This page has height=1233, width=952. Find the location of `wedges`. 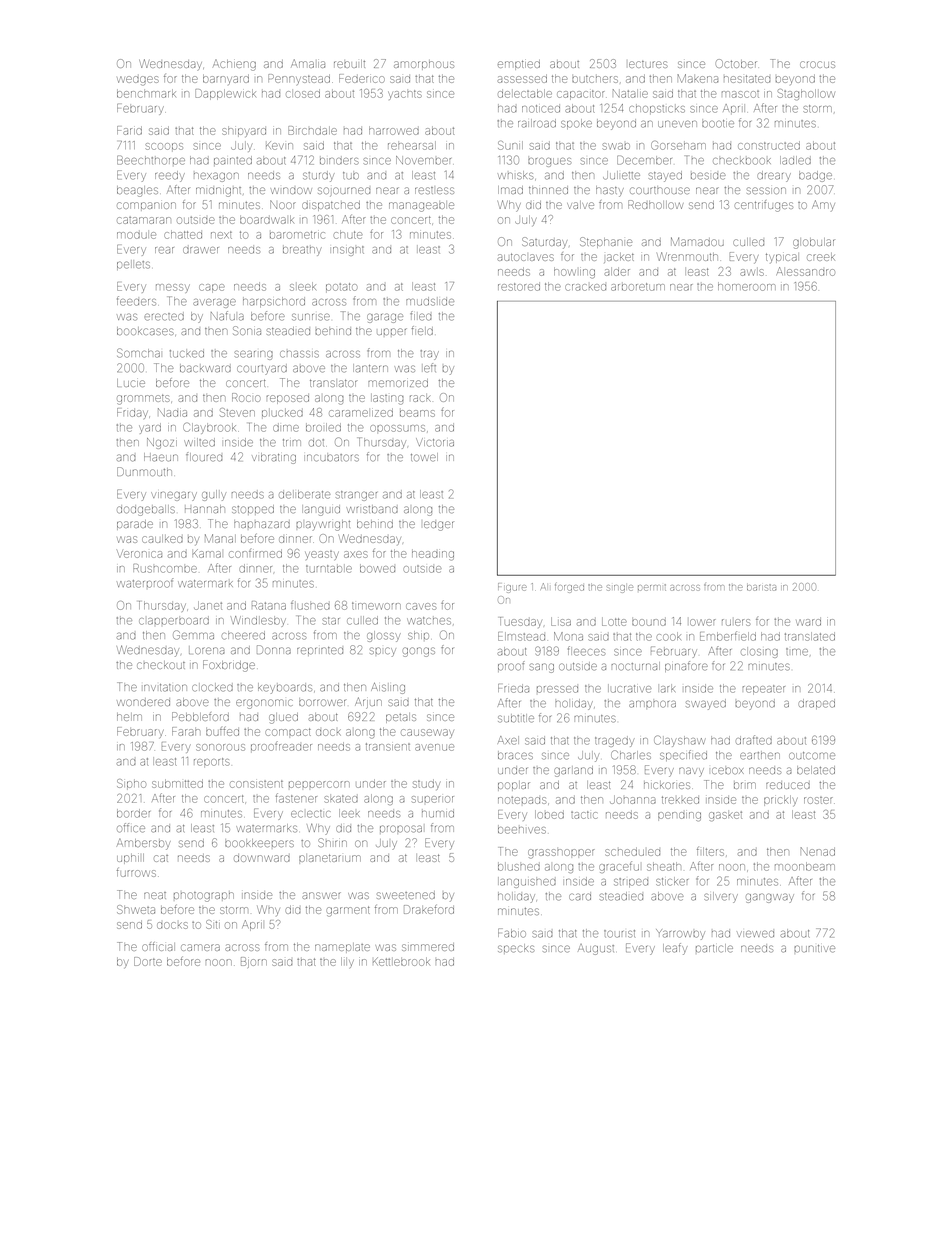

wedges is located at coordinates (138, 81).
